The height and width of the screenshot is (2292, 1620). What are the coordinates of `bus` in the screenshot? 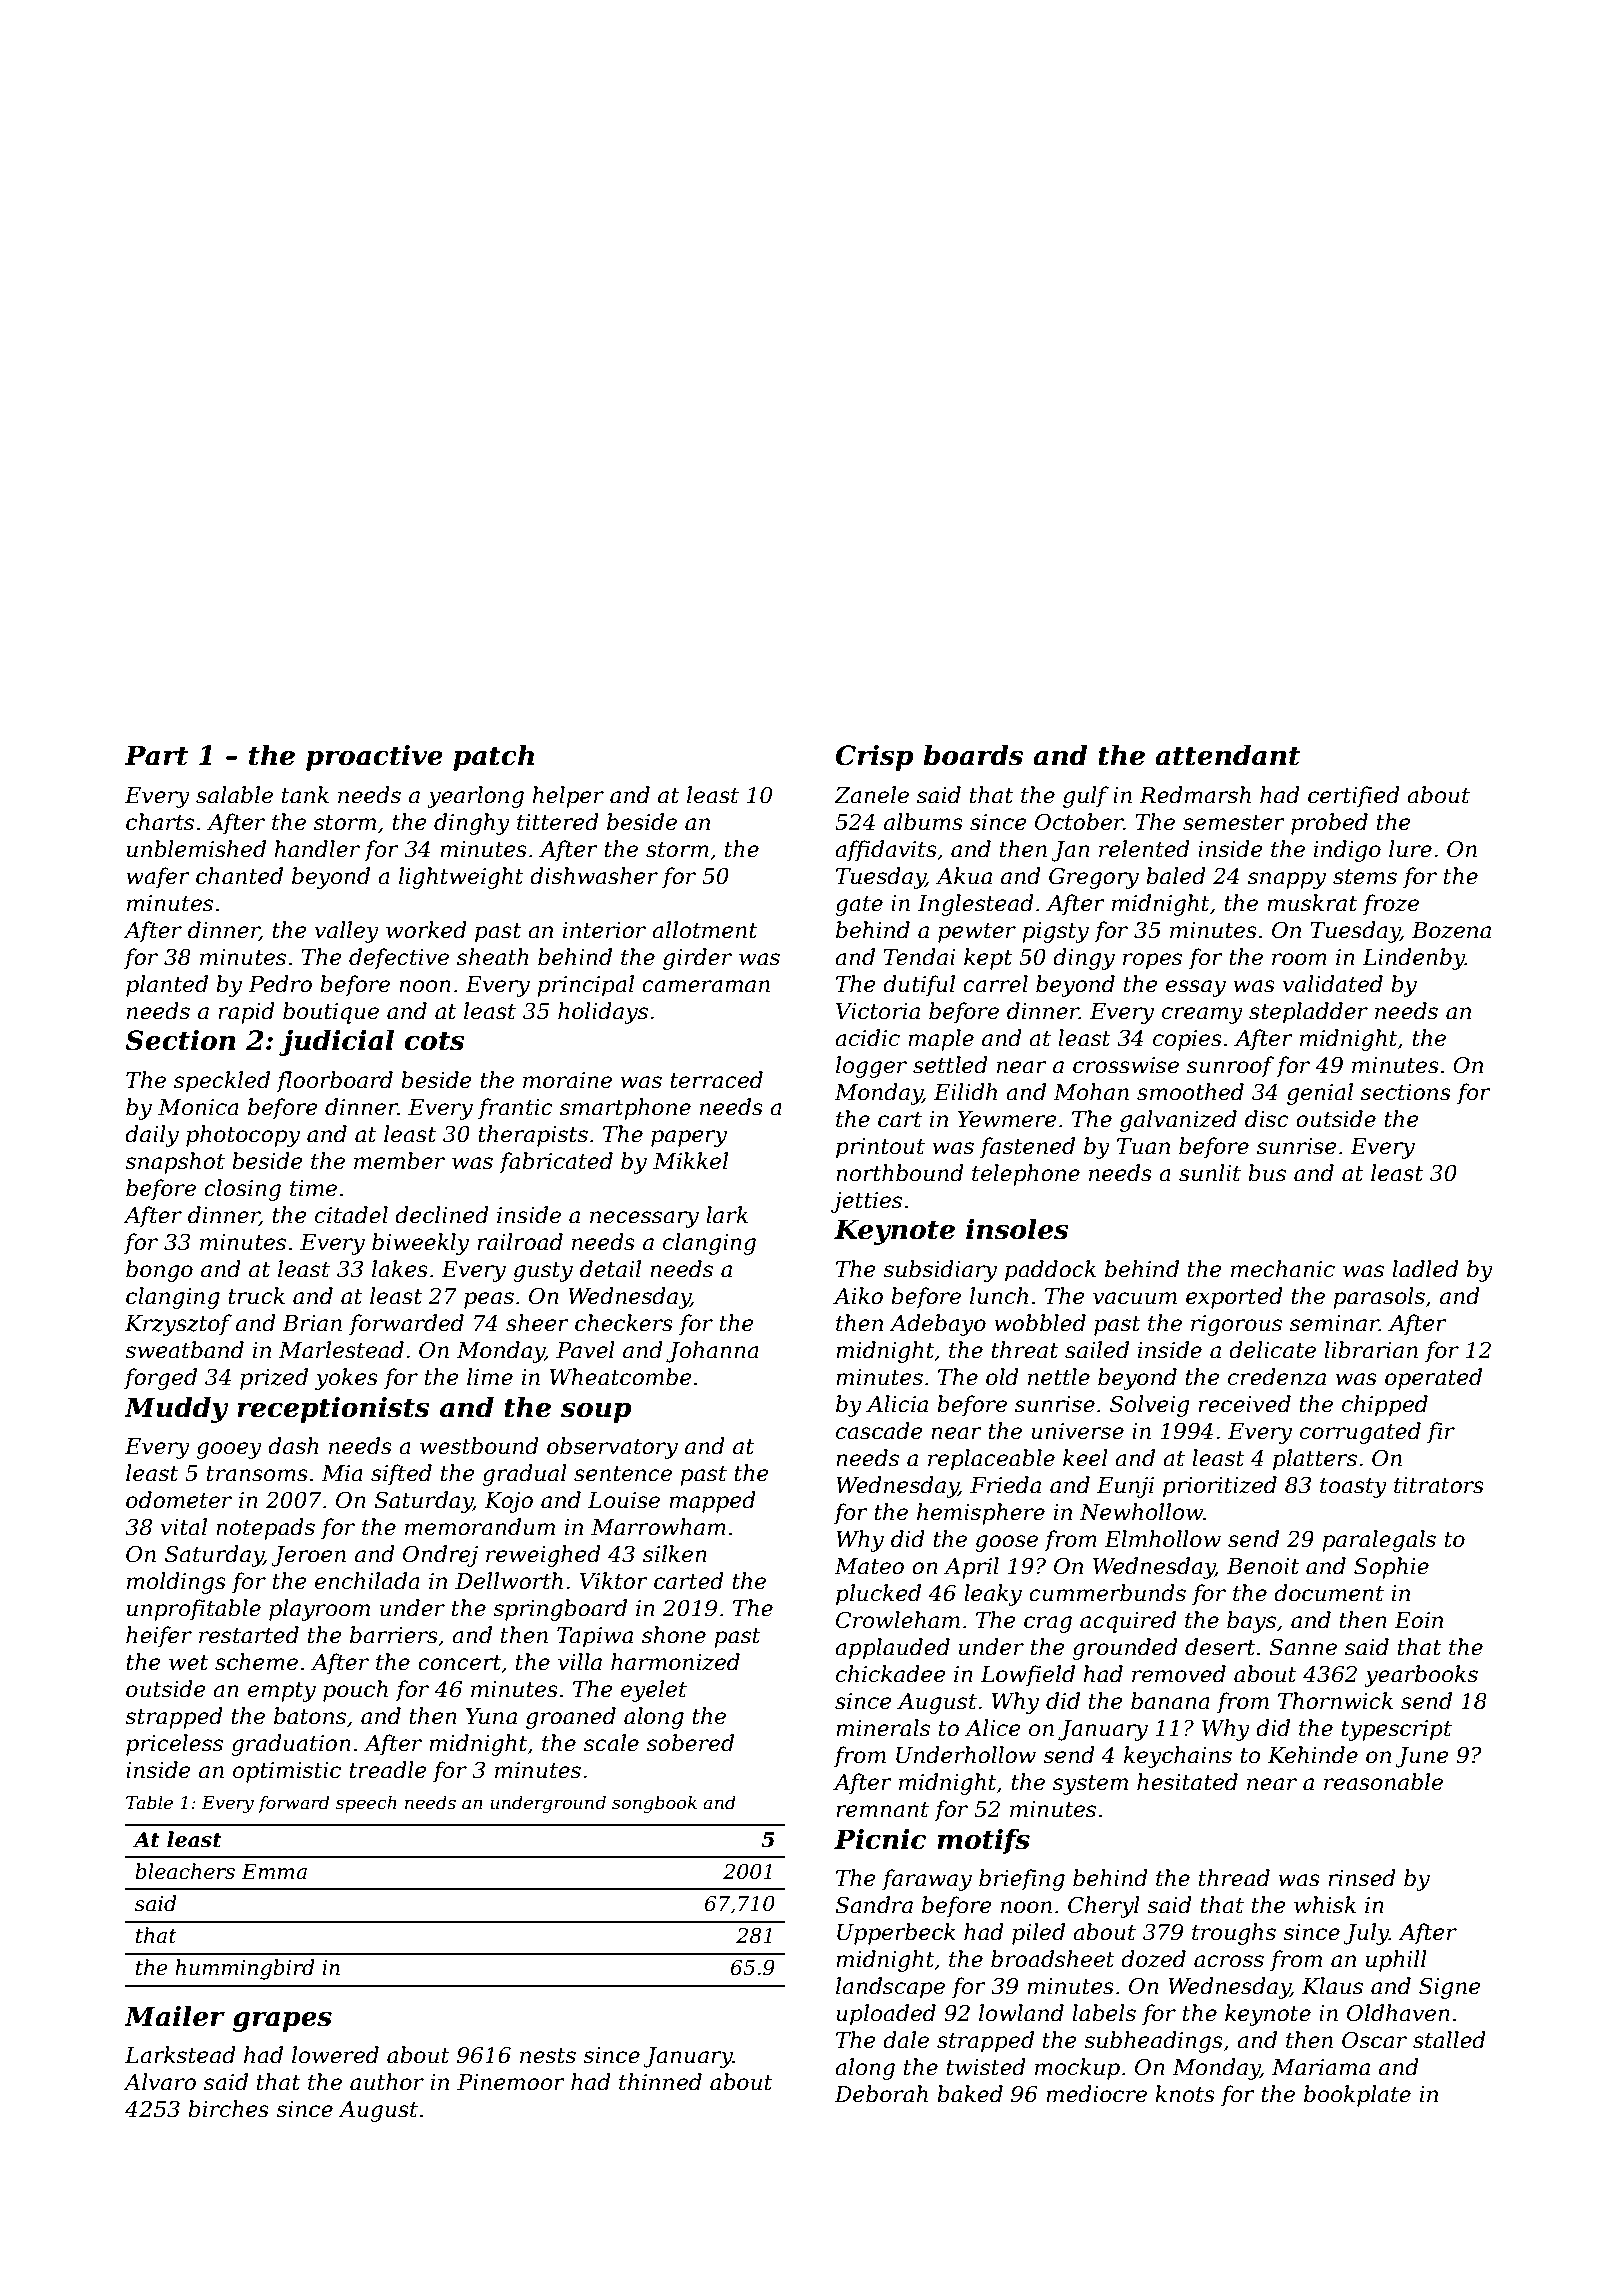 It's located at (1267, 1173).
